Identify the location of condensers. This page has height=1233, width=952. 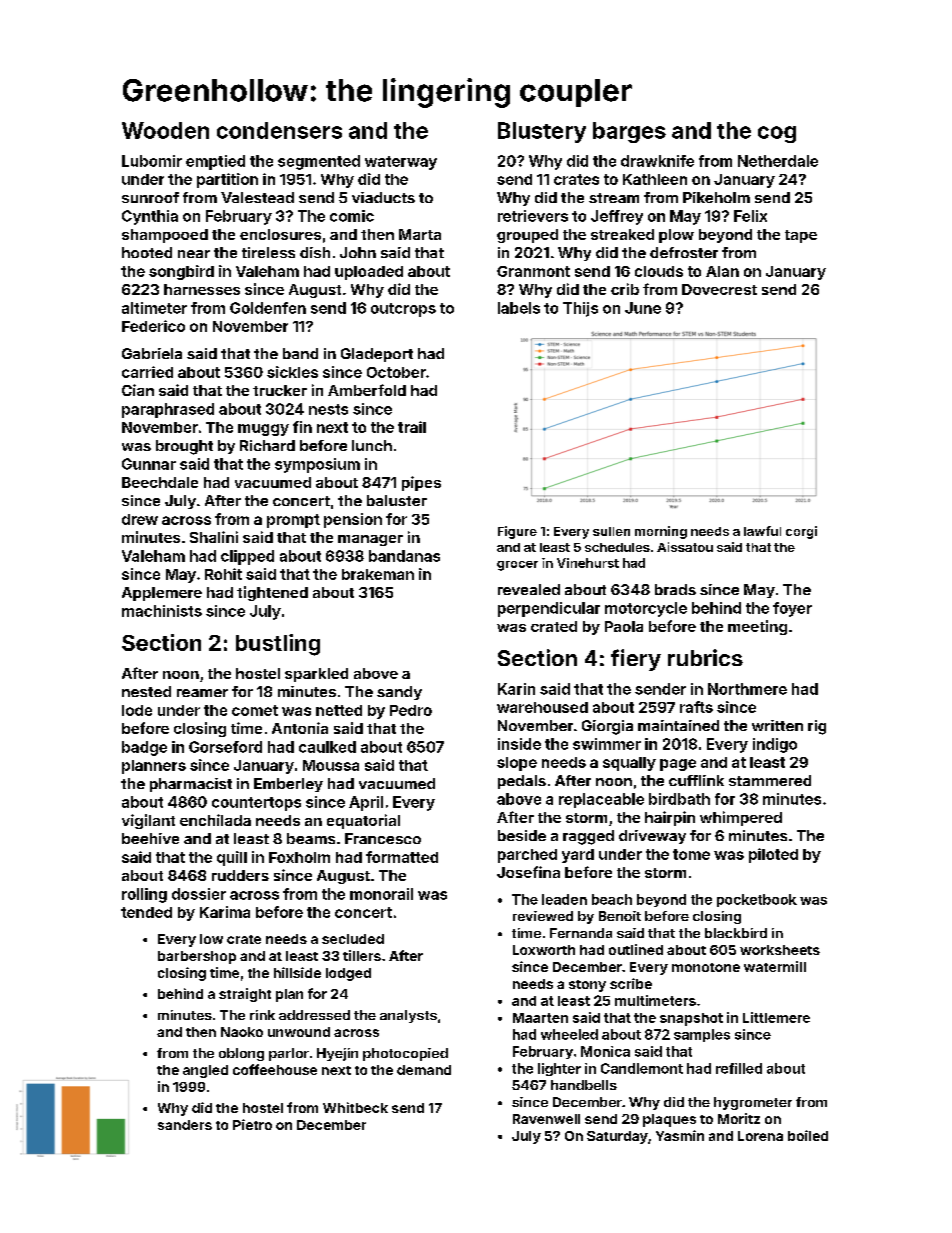
(279, 130).
